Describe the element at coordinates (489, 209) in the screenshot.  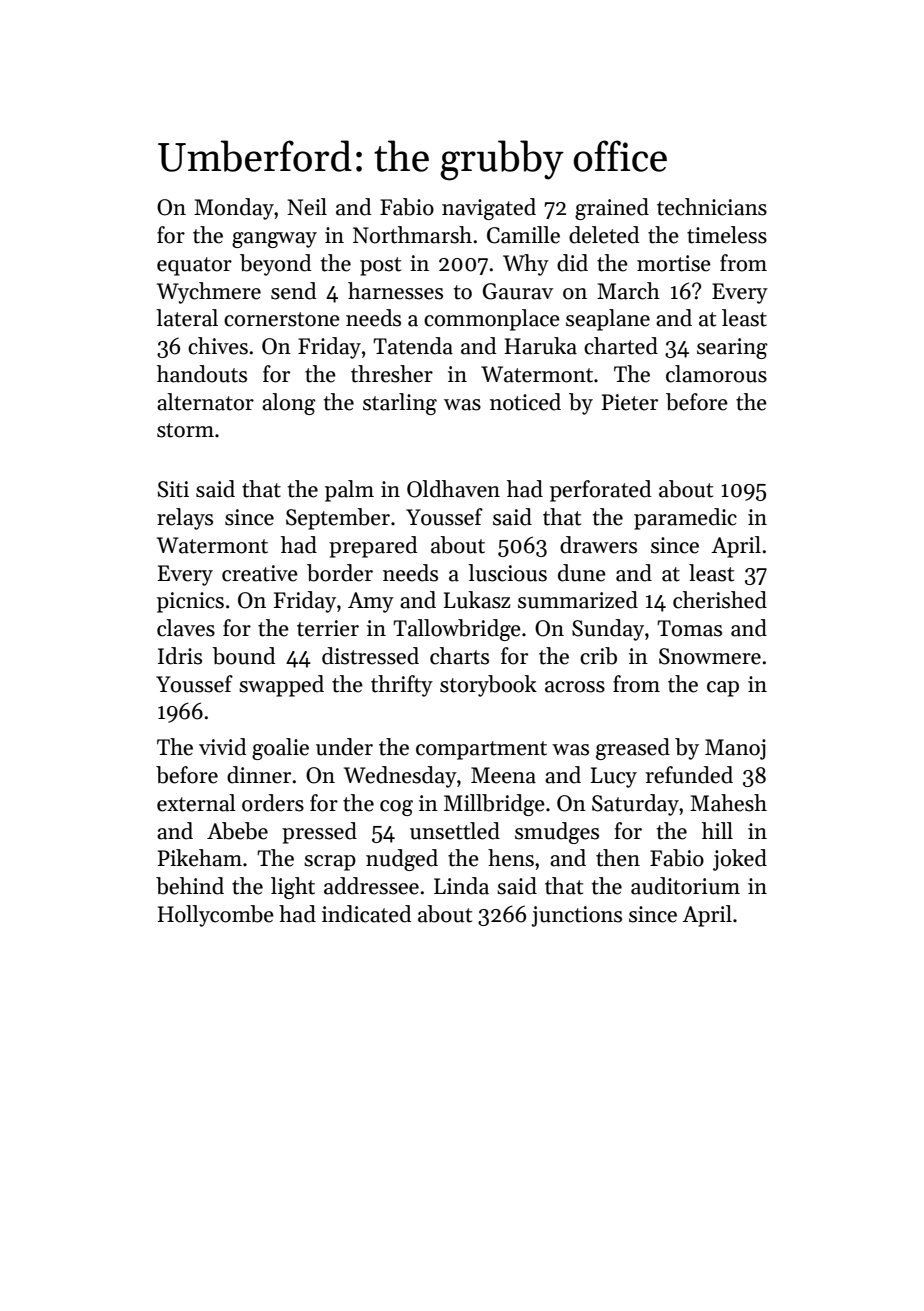
I see `navigated` at that location.
